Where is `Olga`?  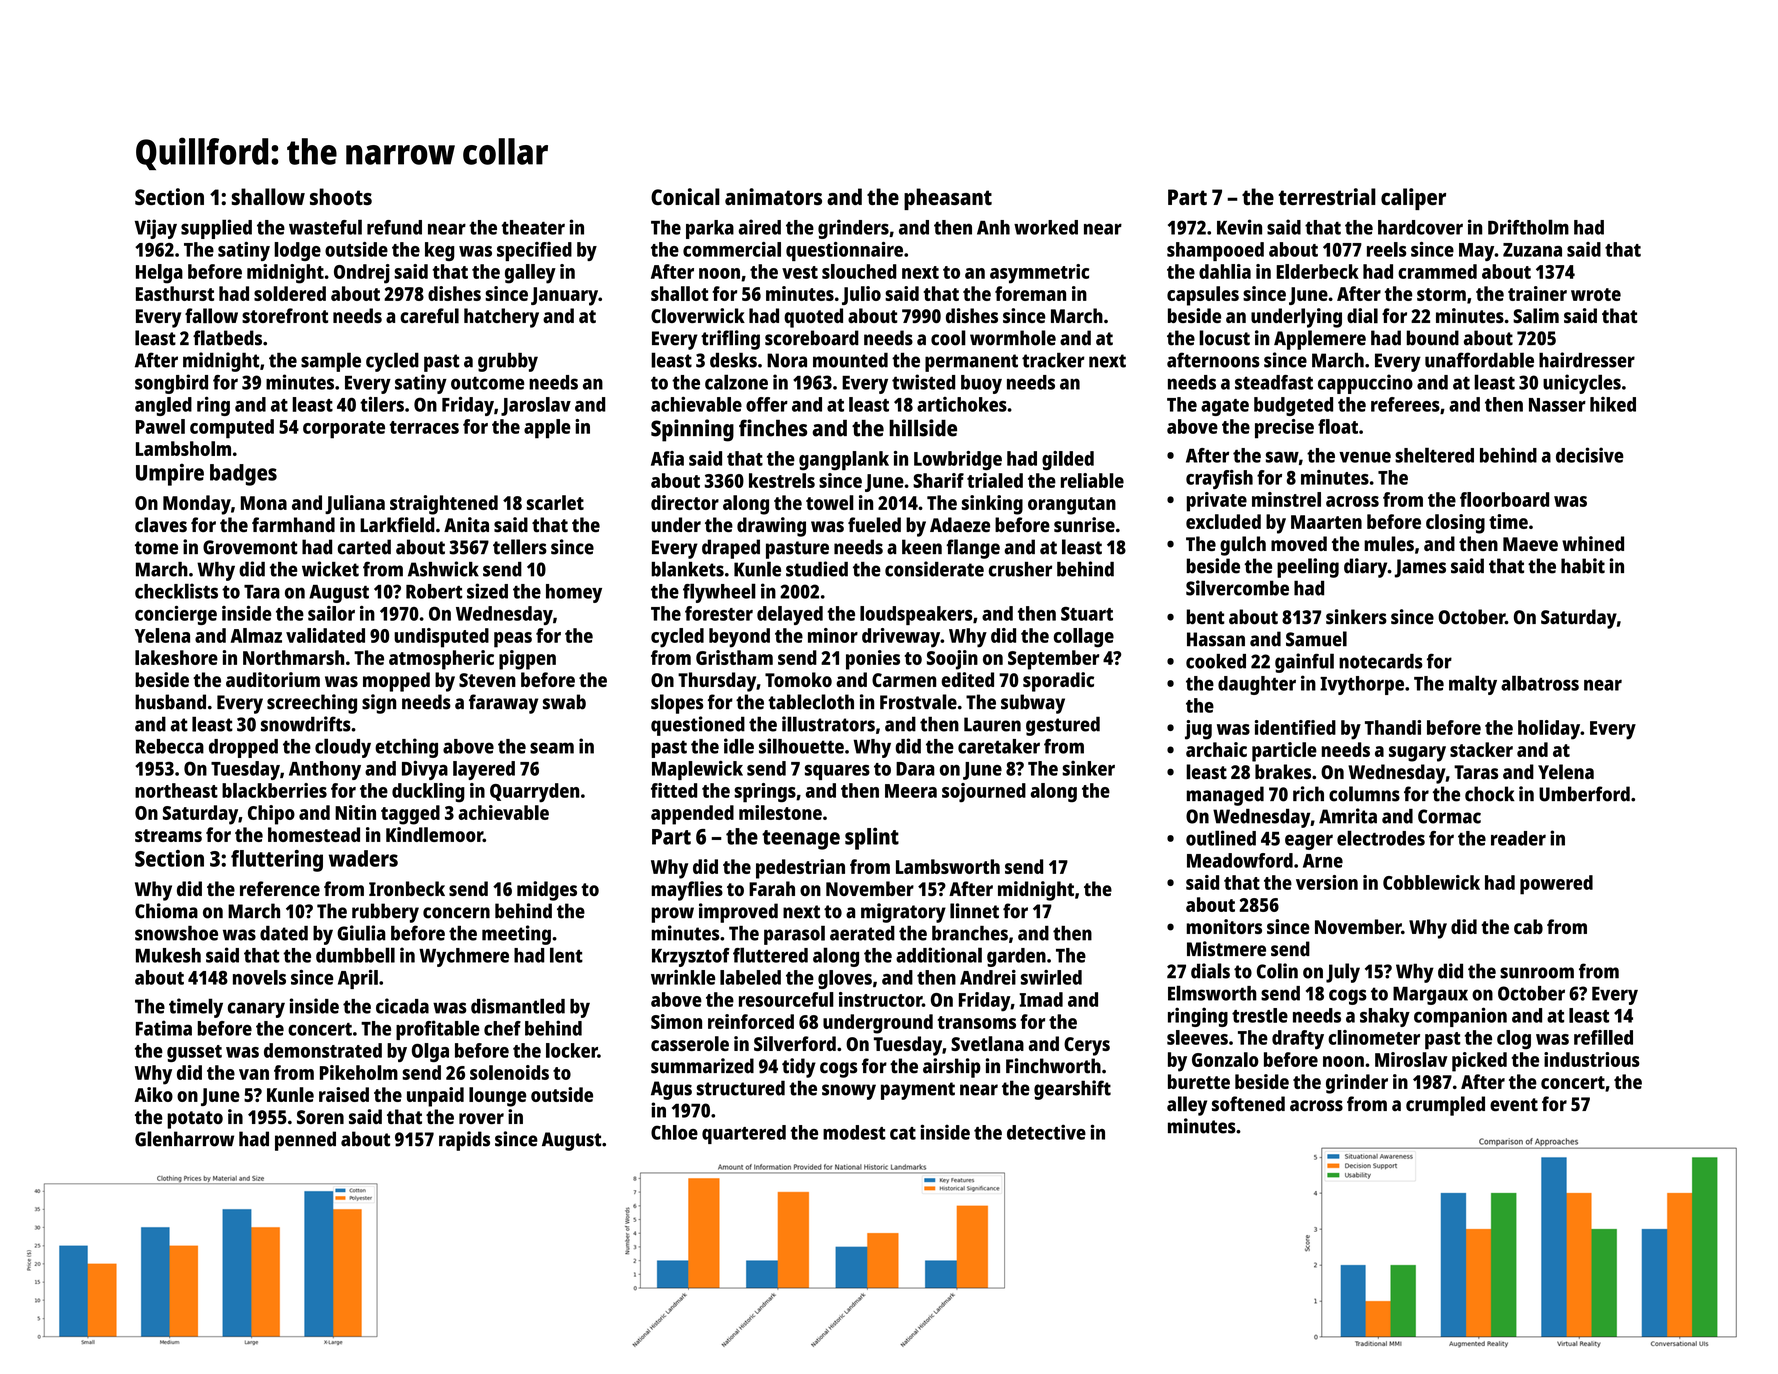 Olga is located at coordinates (430, 1052).
